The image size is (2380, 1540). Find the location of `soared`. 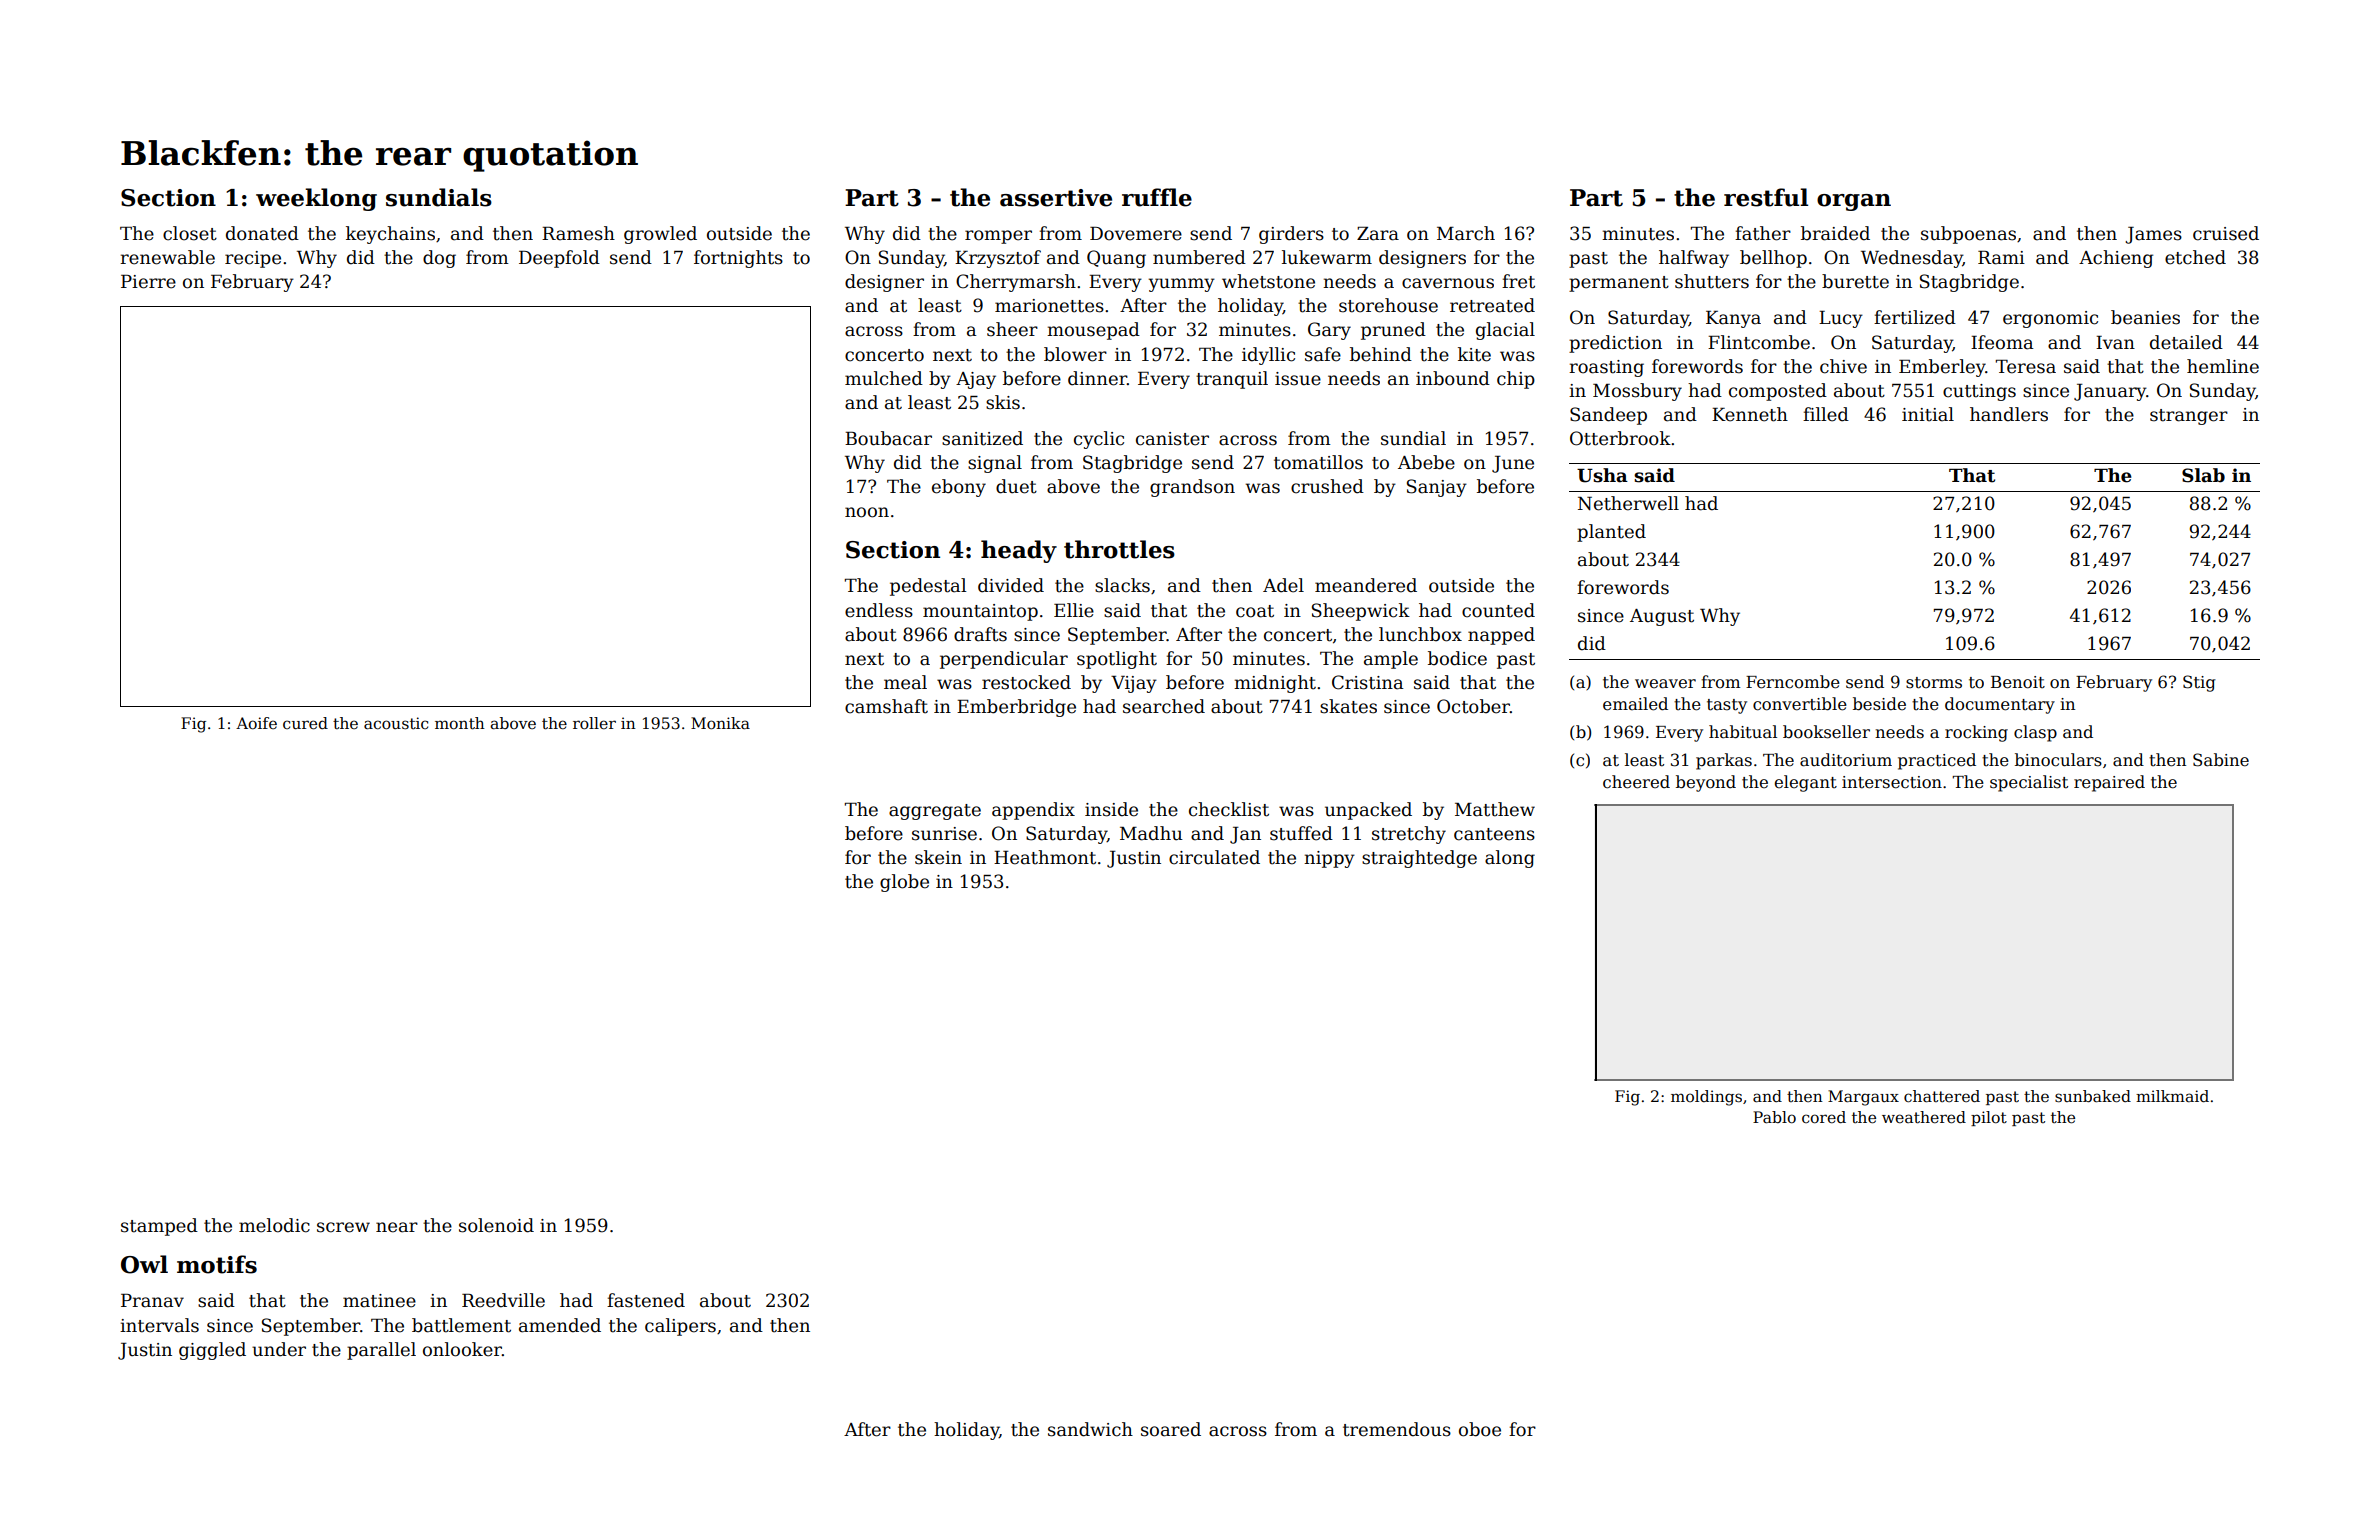

soared is located at coordinates (1171, 1429).
